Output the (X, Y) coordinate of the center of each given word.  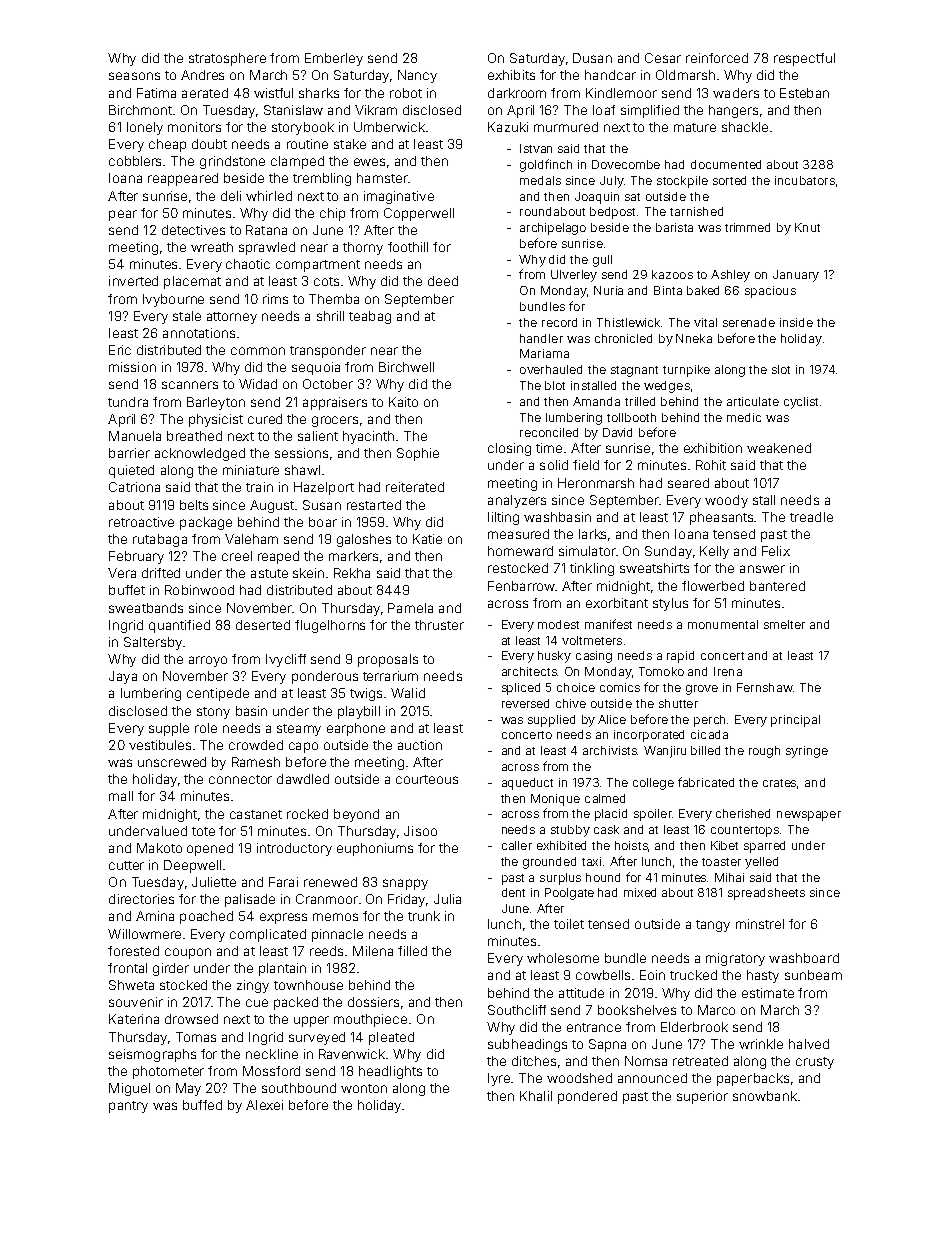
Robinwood (199, 590)
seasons (134, 76)
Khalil (536, 1096)
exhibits (511, 75)
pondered (587, 1097)
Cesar (663, 58)
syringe (807, 752)
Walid (408, 693)
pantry (128, 1107)
